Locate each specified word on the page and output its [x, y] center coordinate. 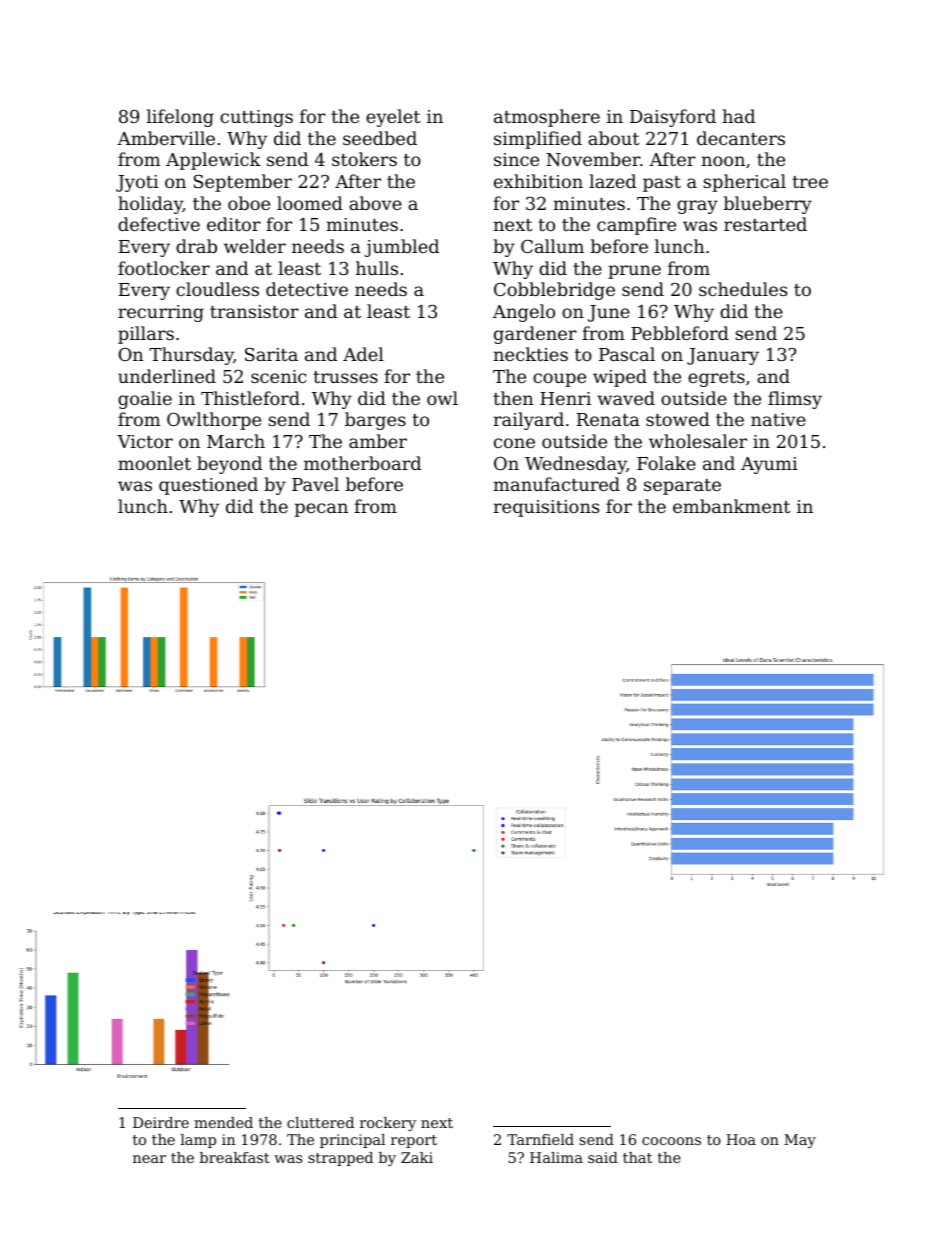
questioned [208, 486]
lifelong [180, 118]
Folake [666, 463]
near [149, 1159]
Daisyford [673, 118]
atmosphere [547, 118]
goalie [145, 400]
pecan [321, 510]
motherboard [362, 463]
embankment [731, 506]
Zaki [417, 1157]
